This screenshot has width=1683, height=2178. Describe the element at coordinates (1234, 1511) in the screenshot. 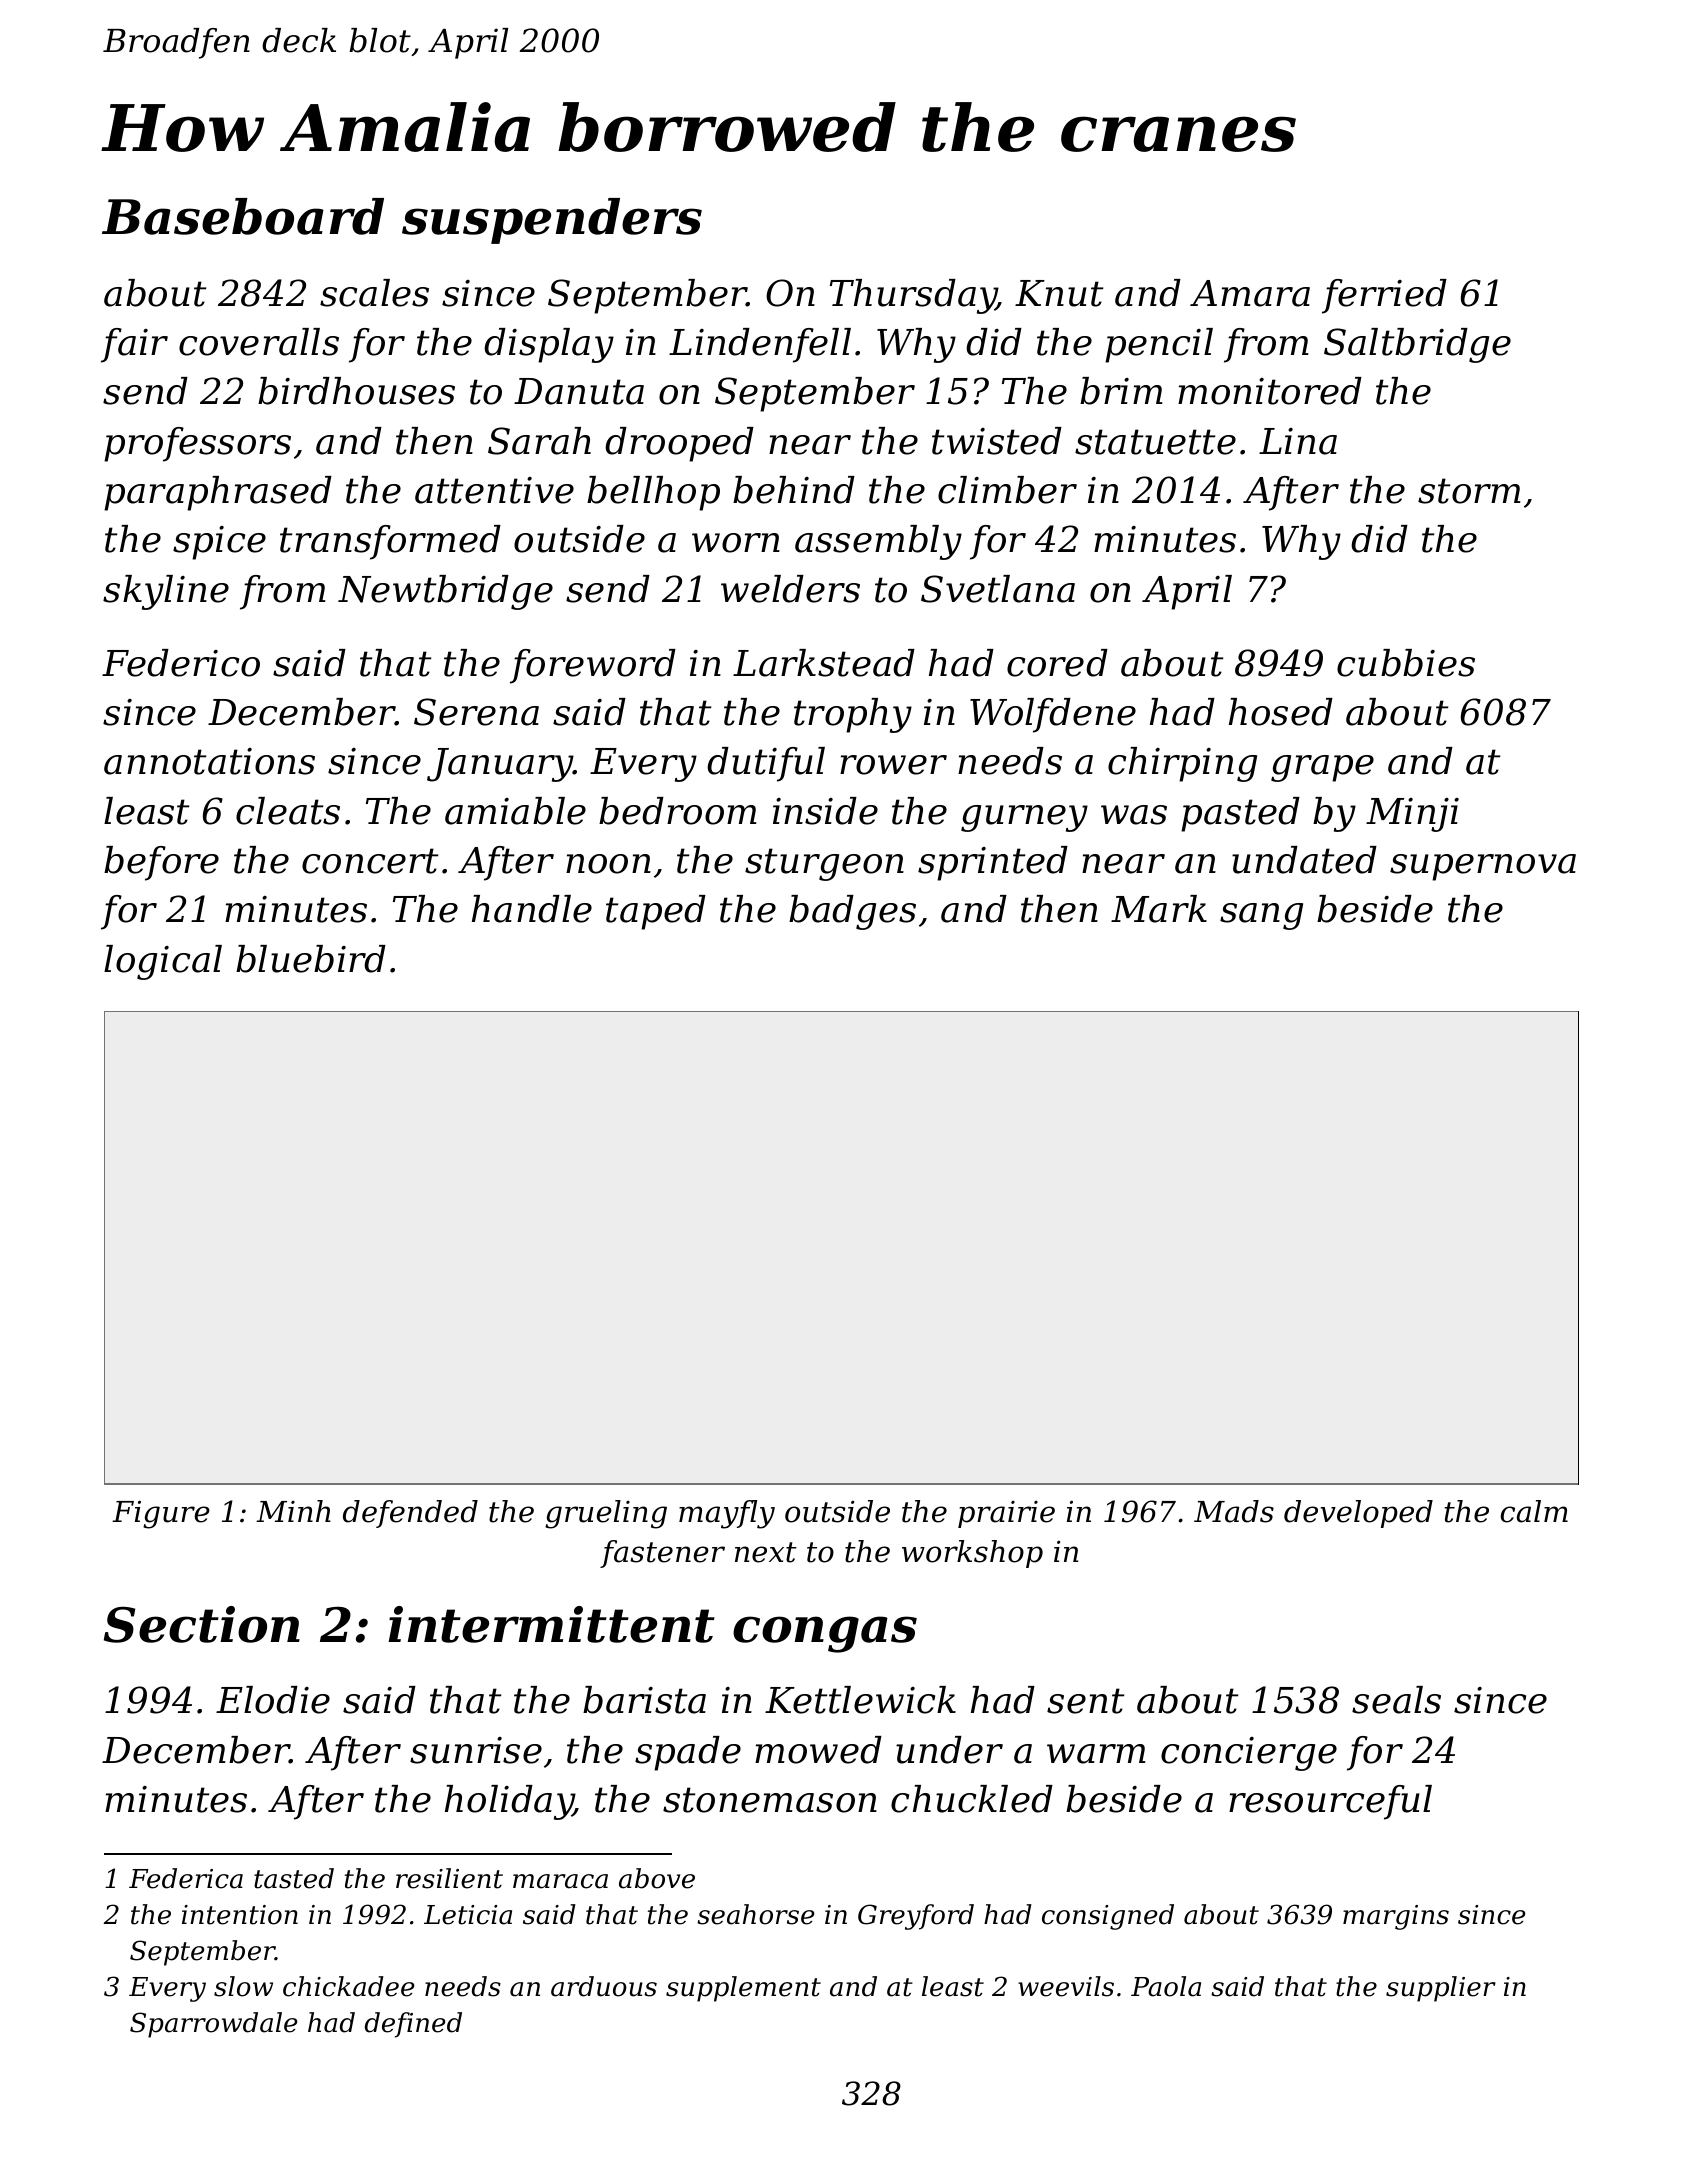

I see `Mads` at that location.
